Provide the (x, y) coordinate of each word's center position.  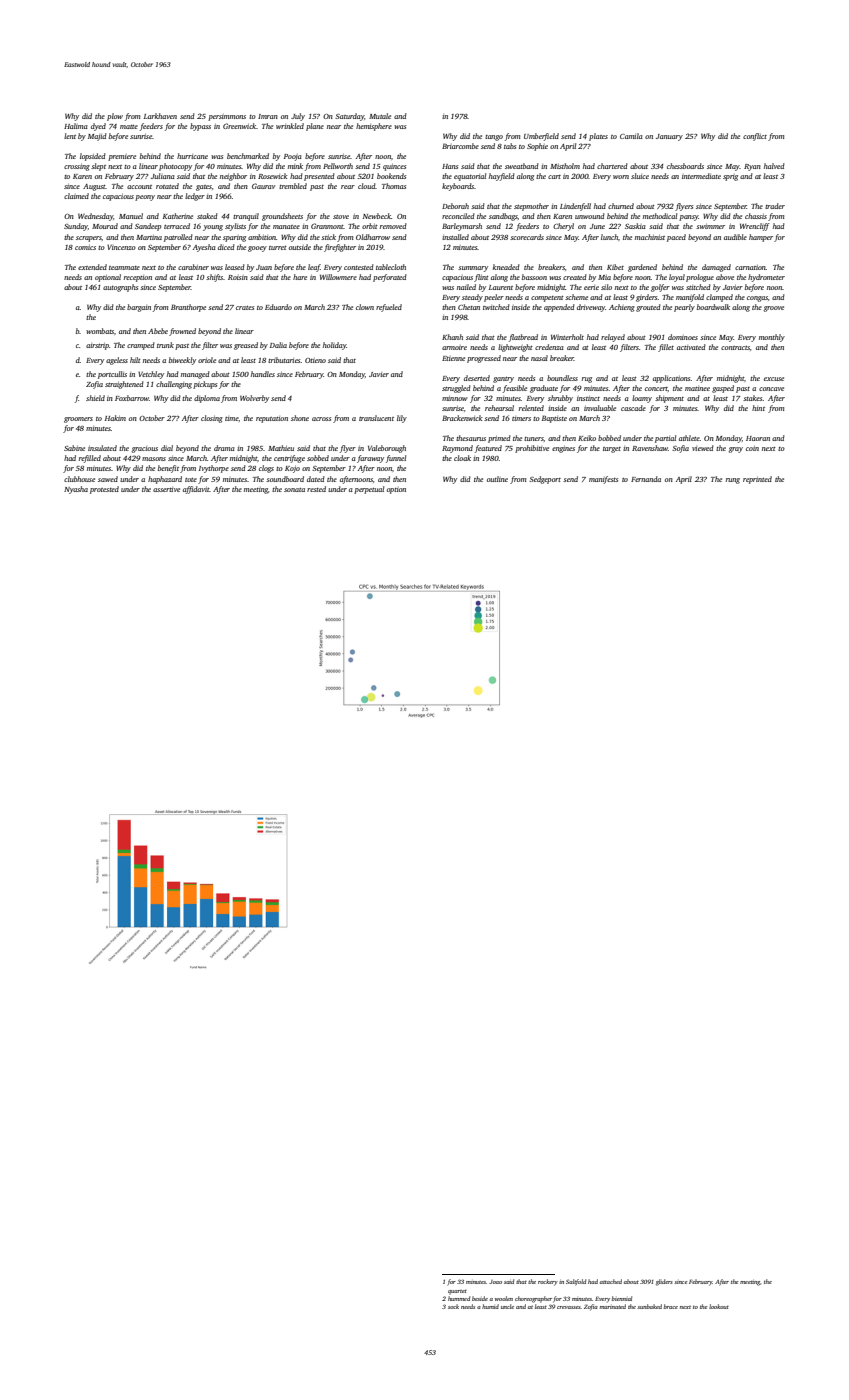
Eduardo (278, 307)
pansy (689, 218)
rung (733, 481)
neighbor (233, 177)
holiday (334, 346)
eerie (591, 287)
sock (453, 1306)
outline (497, 479)
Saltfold (576, 1282)
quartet (457, 1292)
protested (104, 490)
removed (393, 226)
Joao (495, 1282)
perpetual (369, 490)
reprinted (757, 480)
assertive (166, 489)
